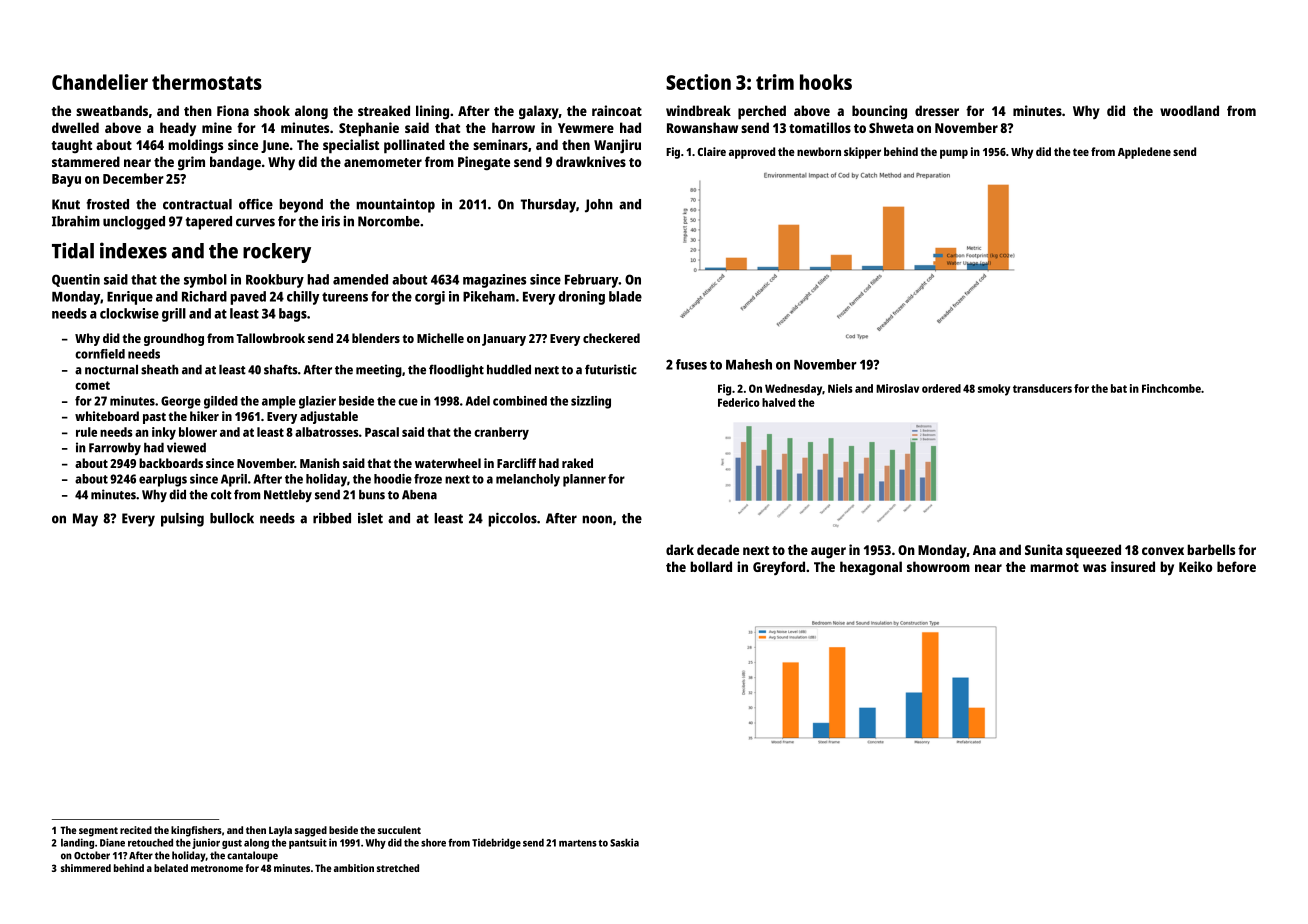 The width and height of the document is (1308, 924). I want to click on planner, so click(584, 480).
